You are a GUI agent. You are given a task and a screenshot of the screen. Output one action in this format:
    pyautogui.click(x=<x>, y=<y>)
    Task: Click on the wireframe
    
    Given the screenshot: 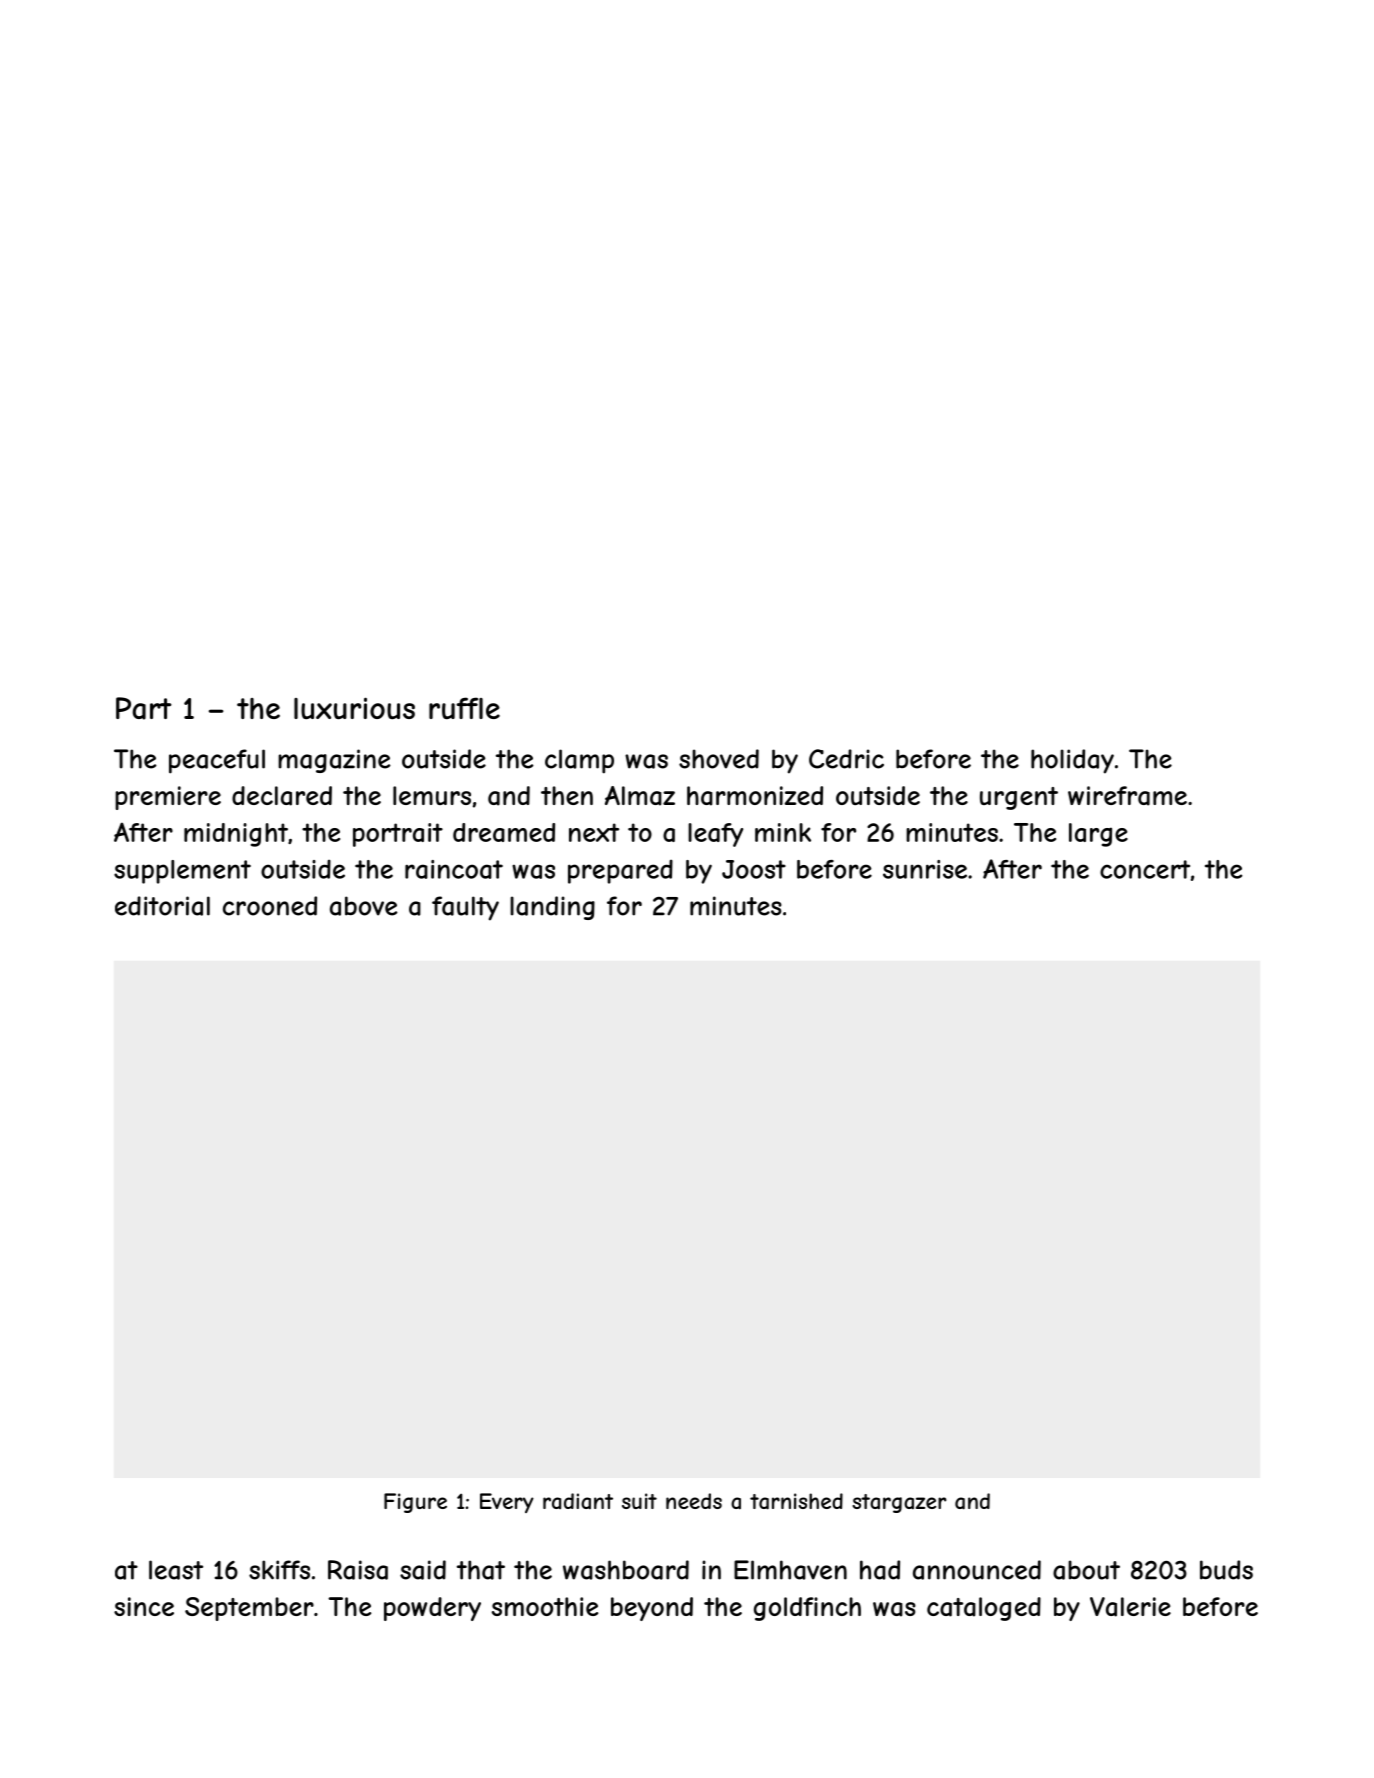 What is the action you would take?
    pyautogui.click(x=1127, y=796)
